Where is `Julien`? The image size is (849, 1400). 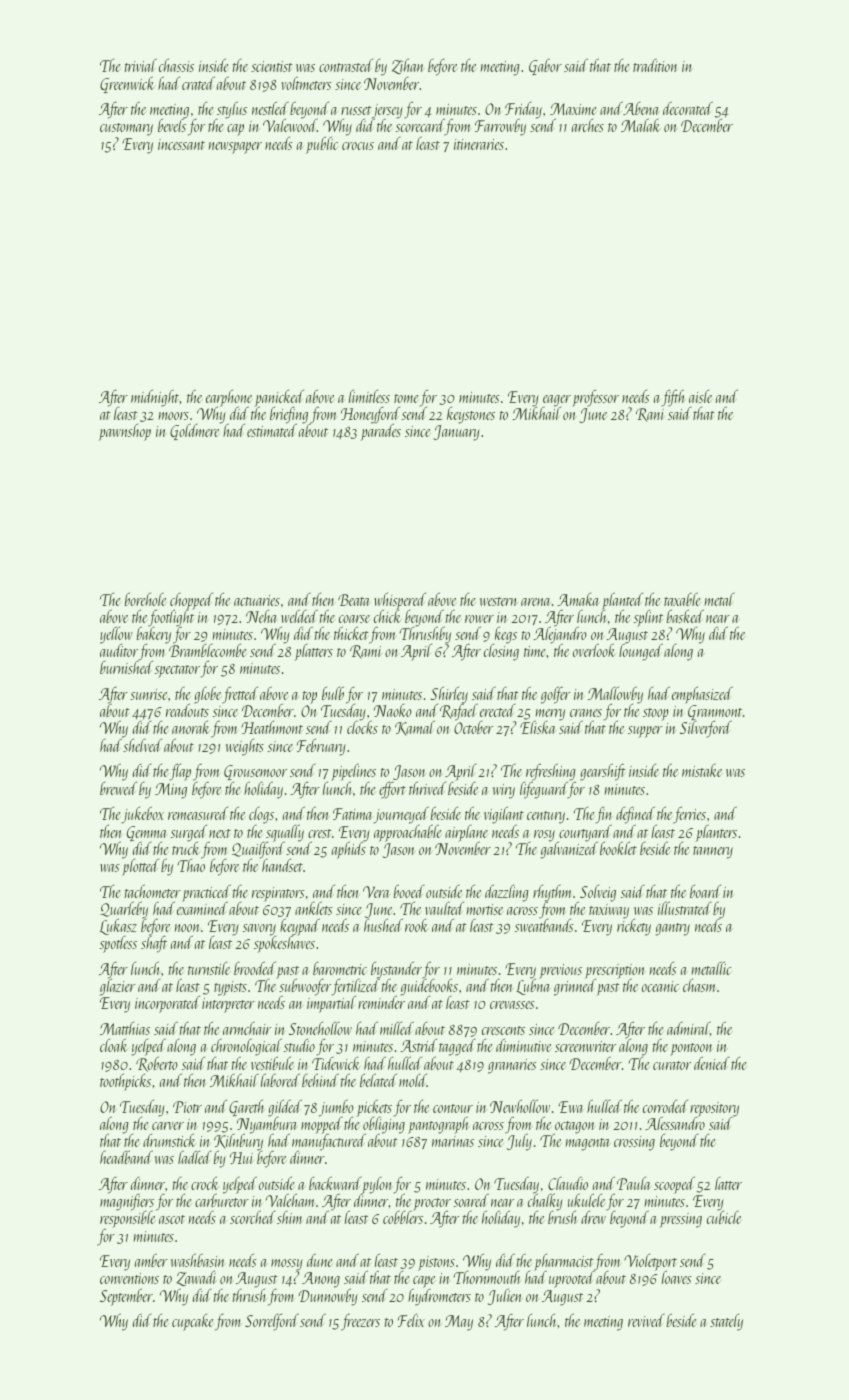 Julien is located at coordinates (505, 1296).
